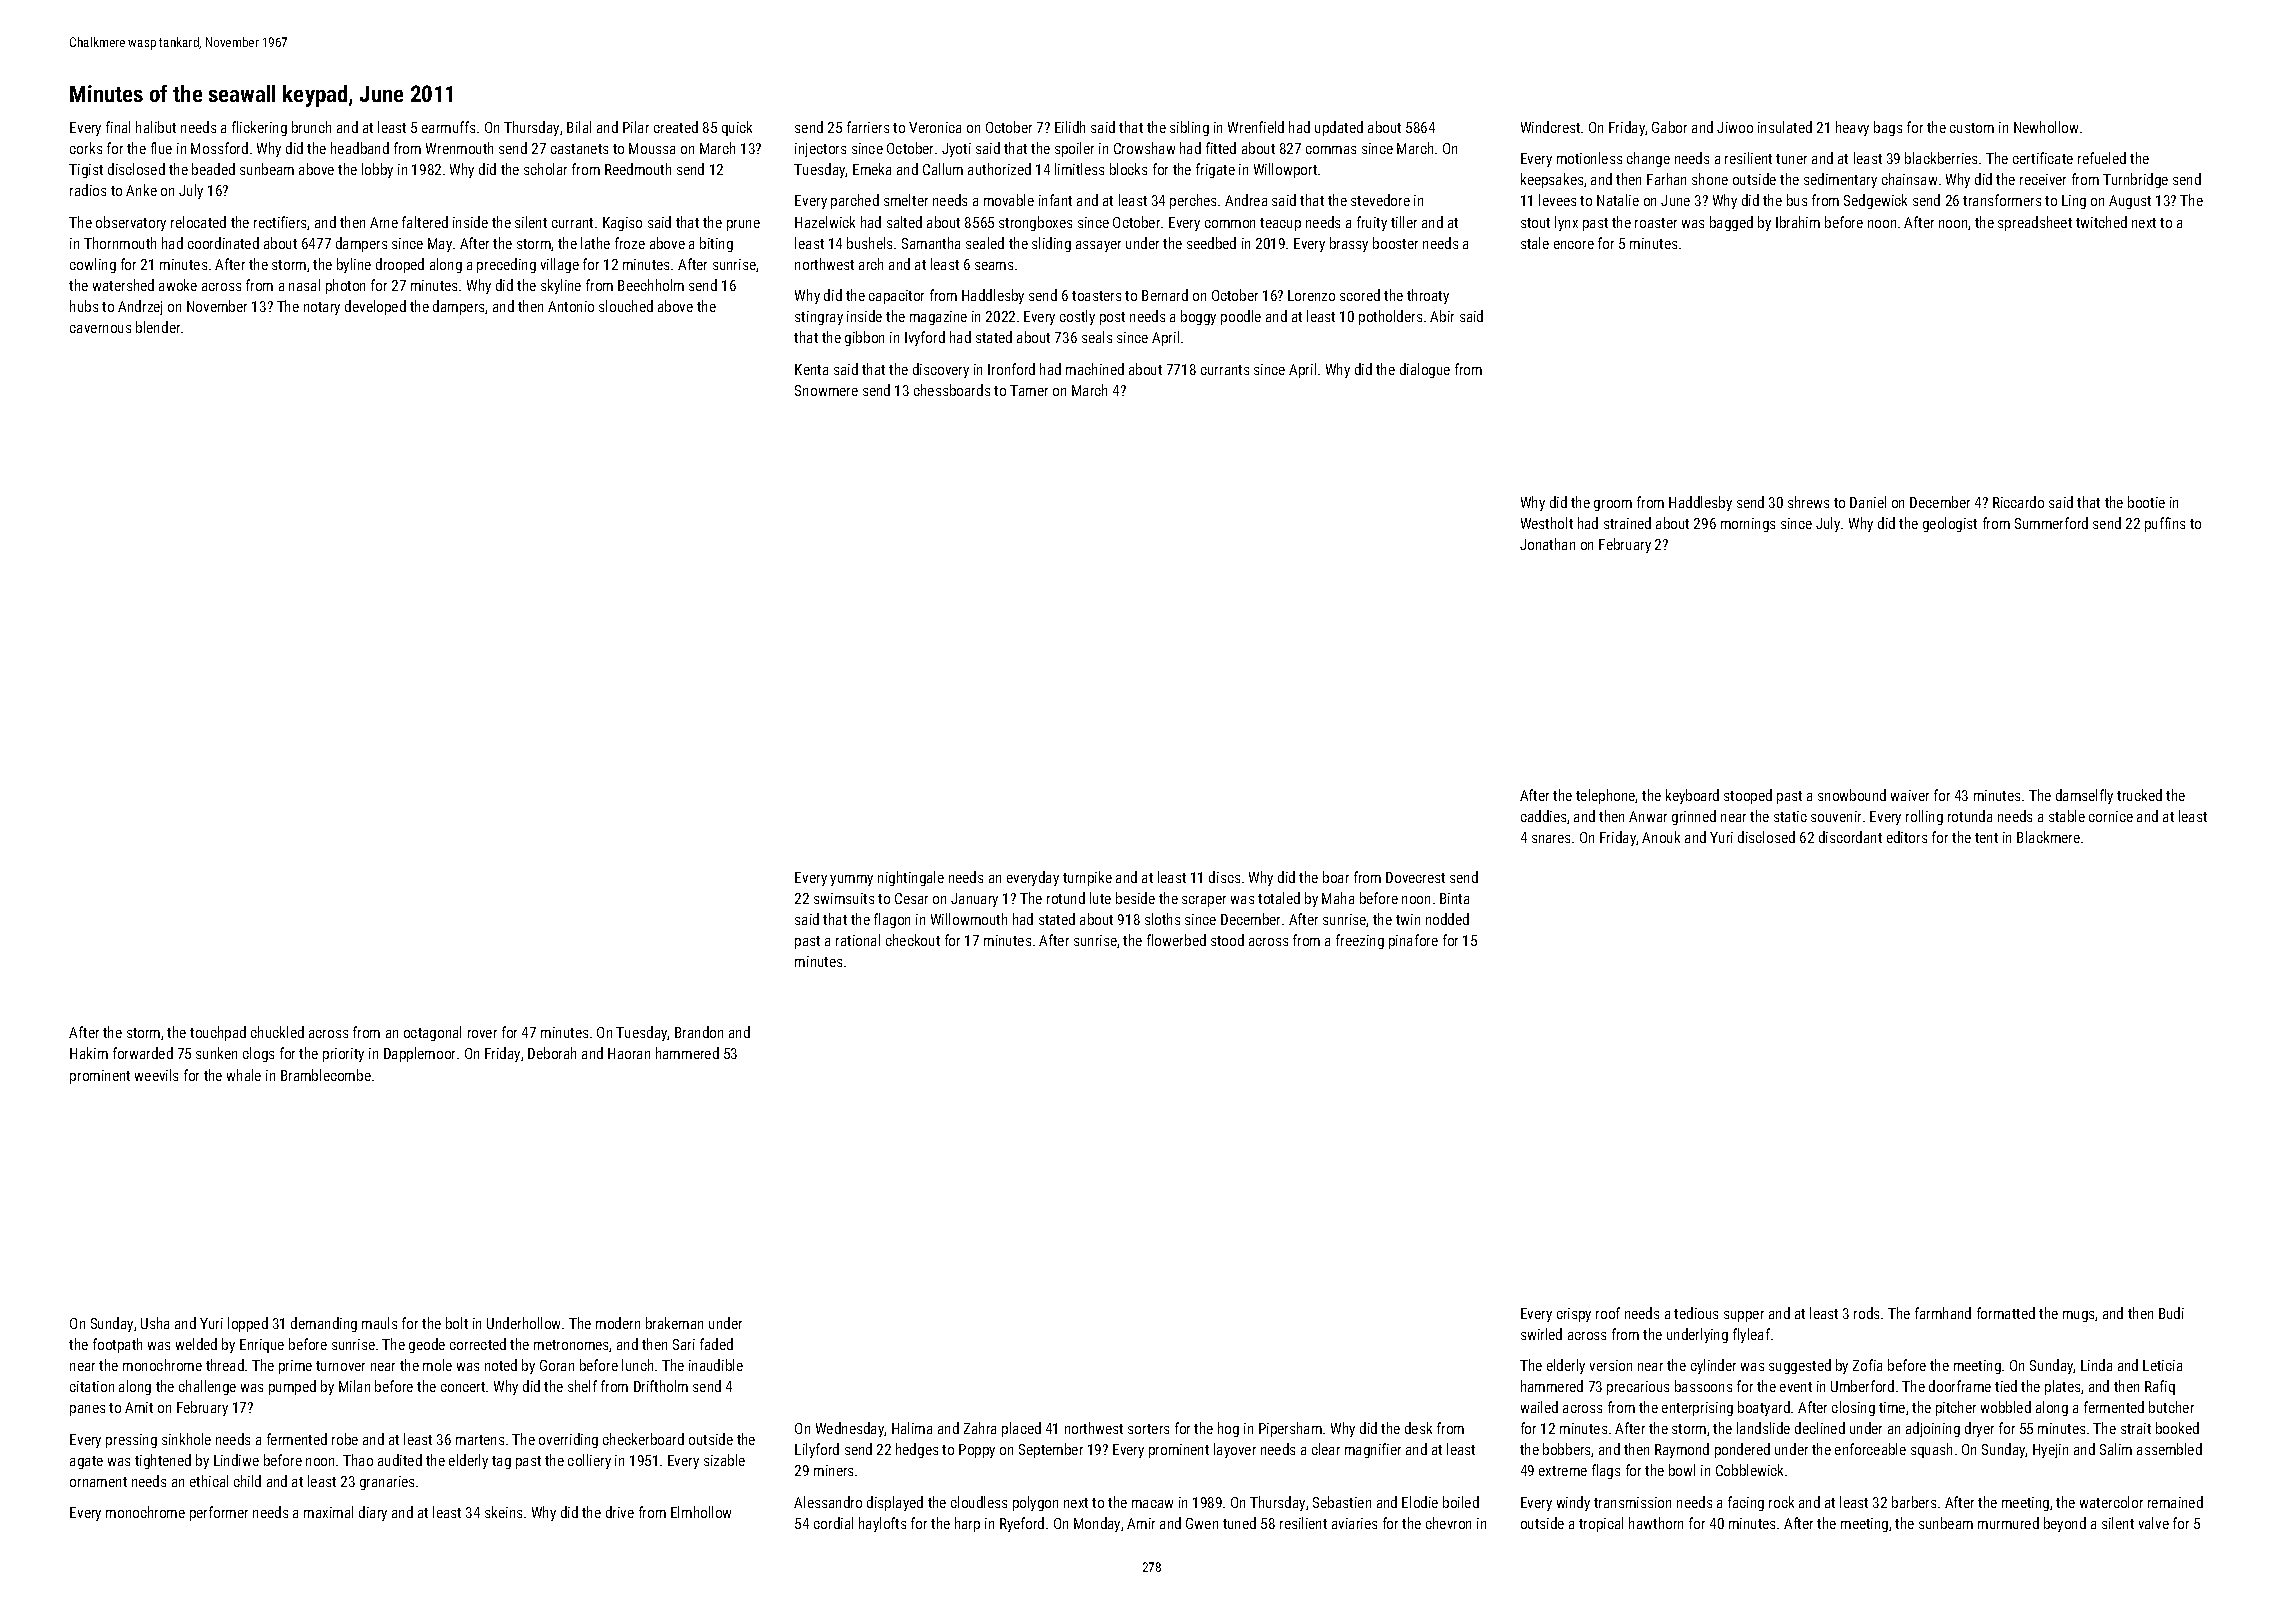  I want to click on Wrenfield, so click(1256, 127).
